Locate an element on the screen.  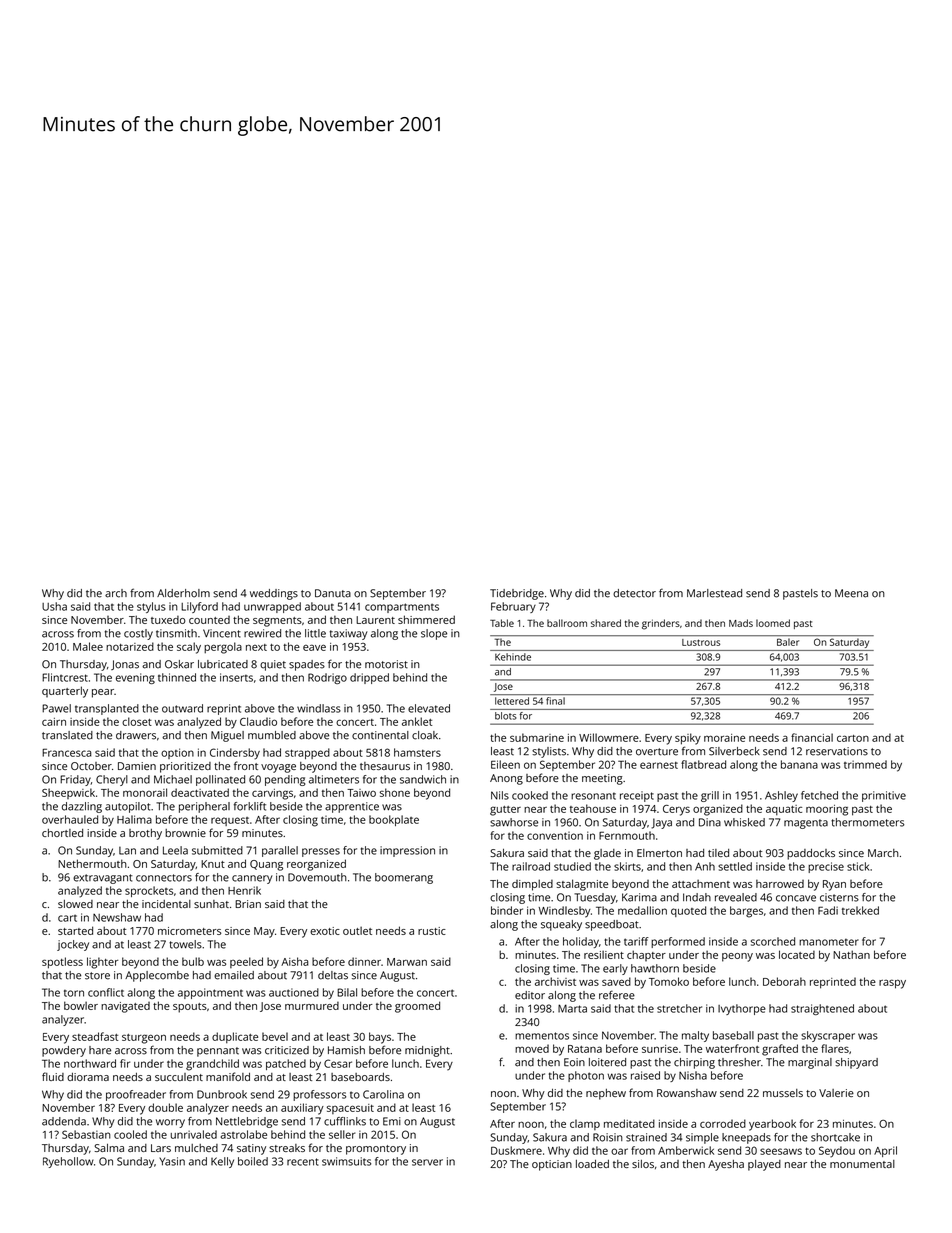
shone is located at coordinates (395, 792).
